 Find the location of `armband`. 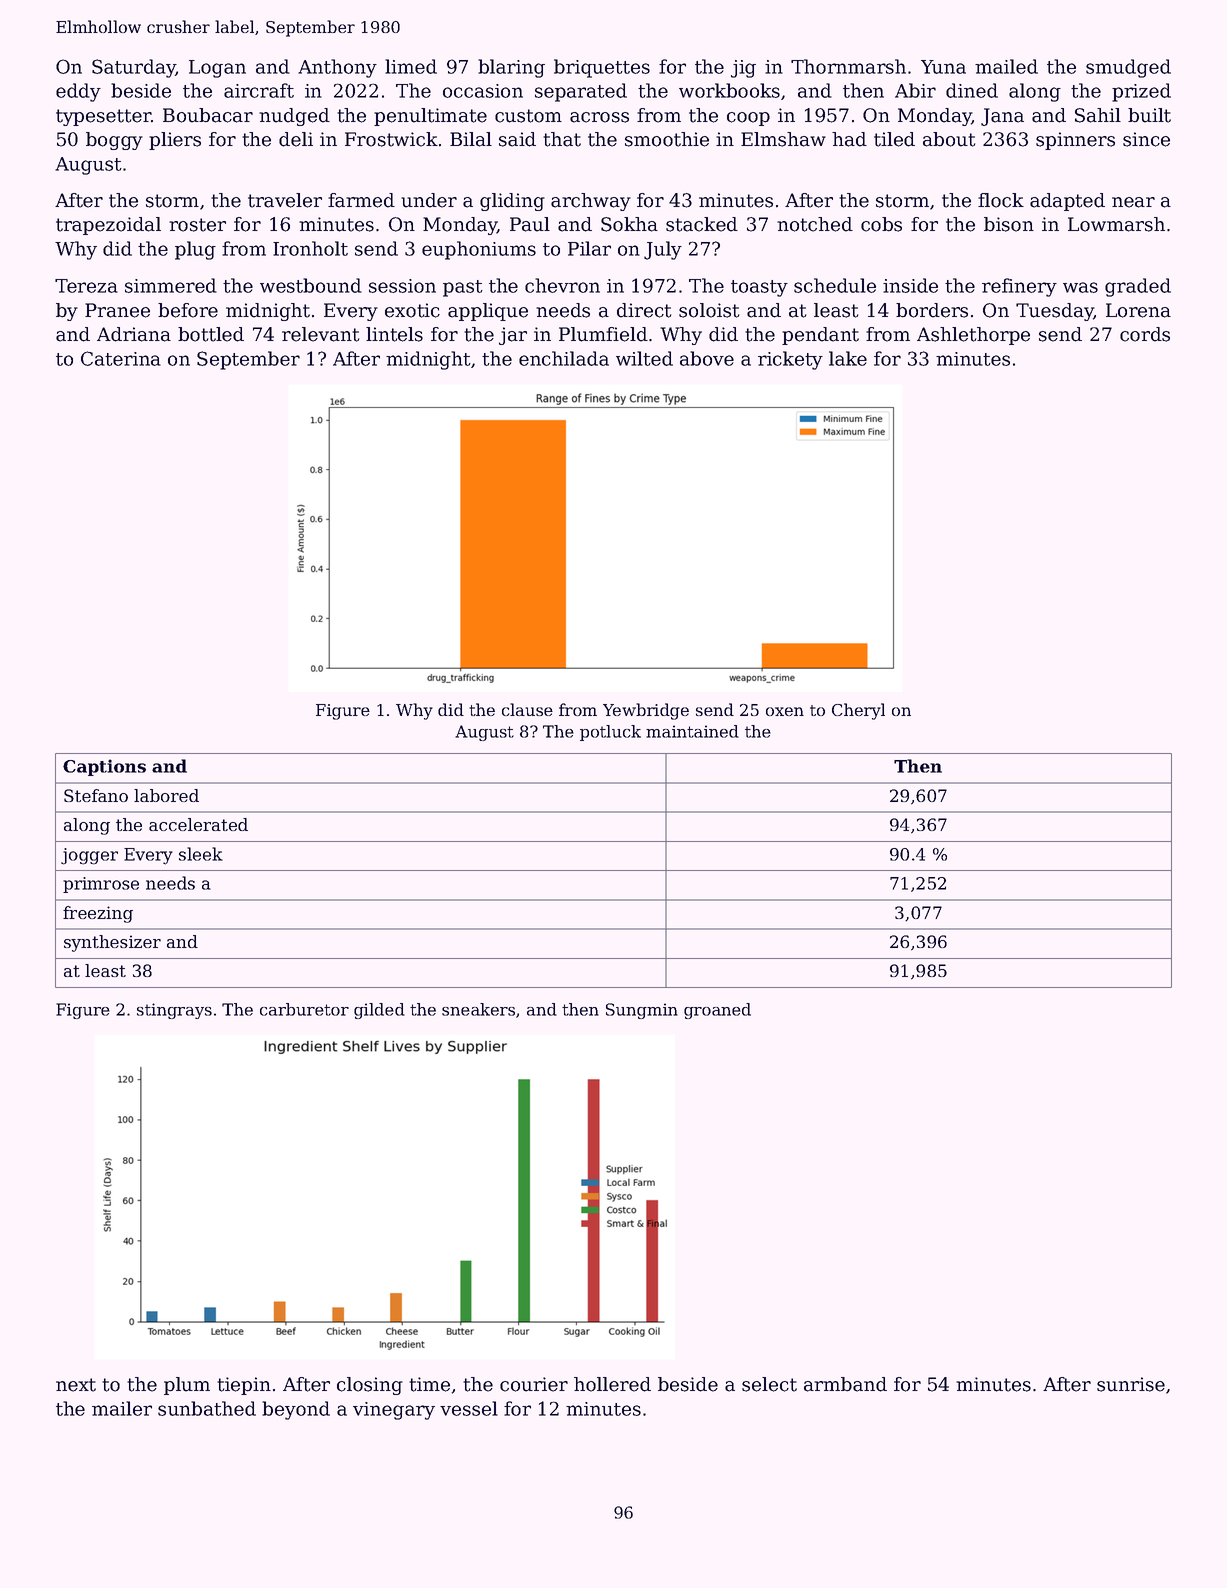

armband is located at coordinates (845, 1384).
